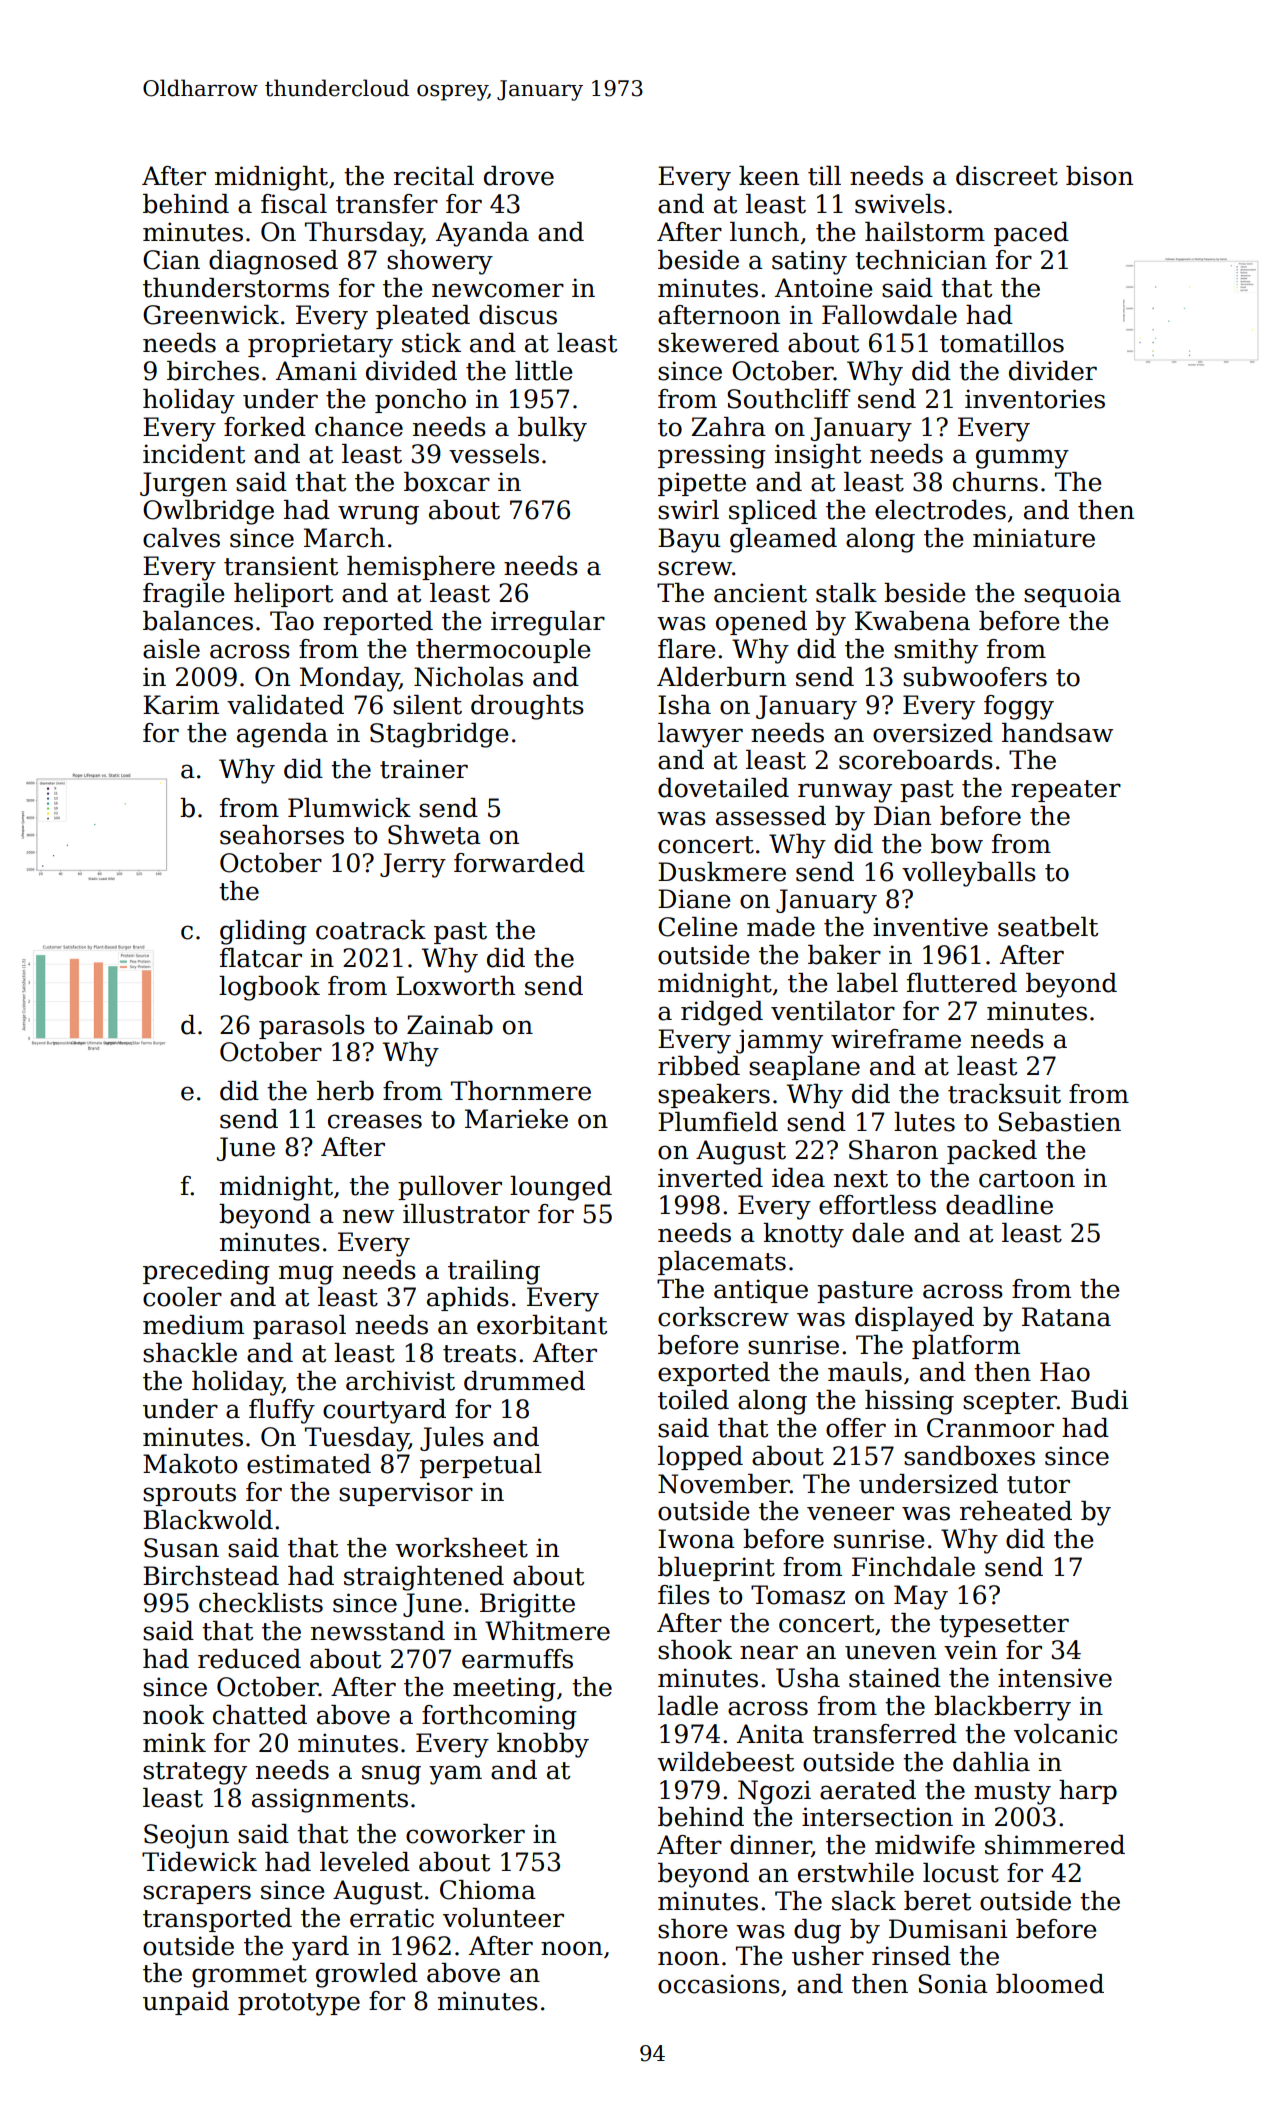  What do you see at coordinates (543, 1745) in the screenshot?
I see `knobby` at bounding box center [543, 1745].
